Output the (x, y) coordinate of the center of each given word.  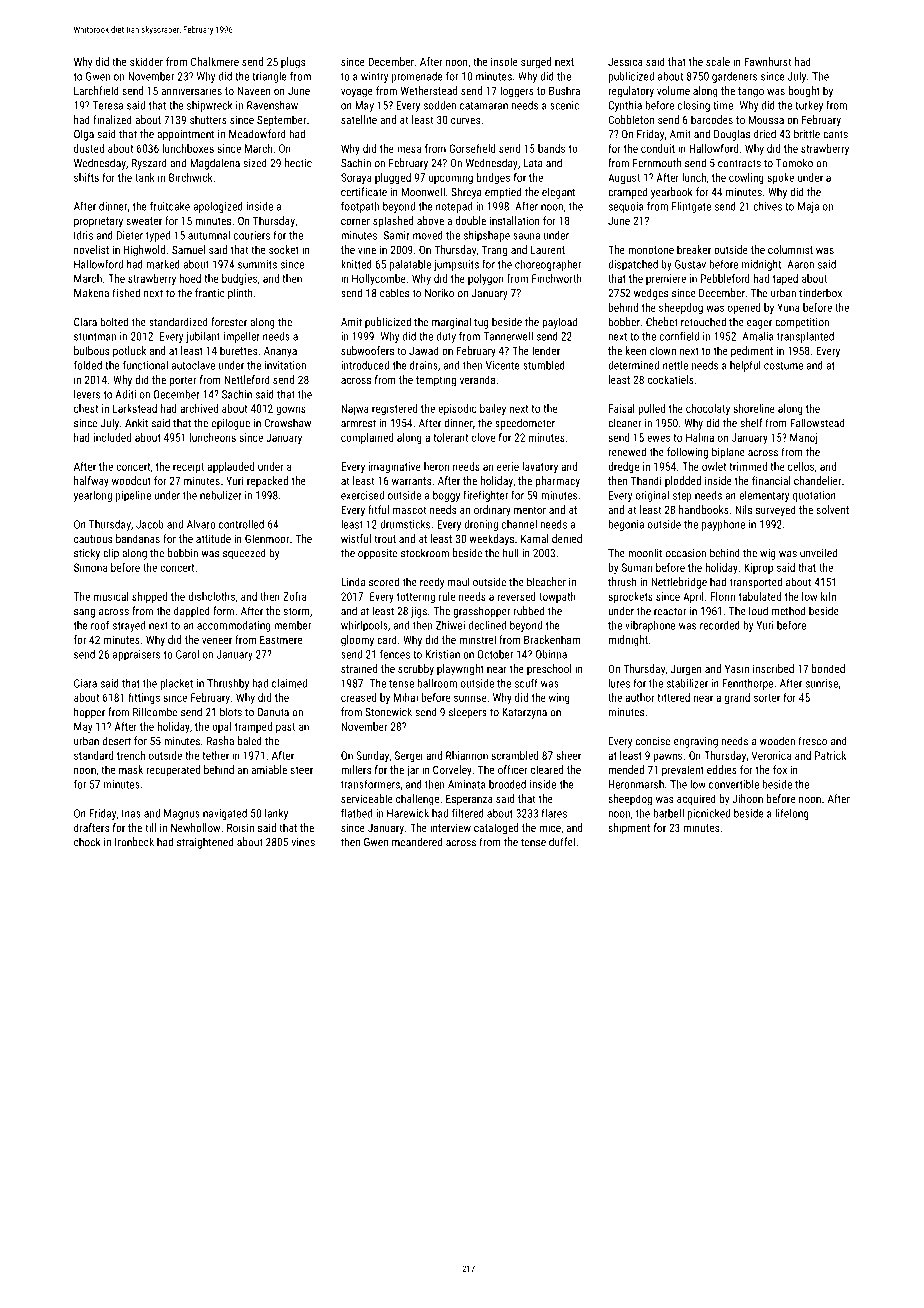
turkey (809, 106)
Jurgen (686, 670)
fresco (812, 741)
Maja (808, 207)
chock (87, 842)
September (281, 121)
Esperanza (469, 800)
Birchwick (191, 177)
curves (465, 121)
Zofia (294, 596)
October (495, 654)
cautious (93, 539)
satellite (359, 119)
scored (384, 582)
